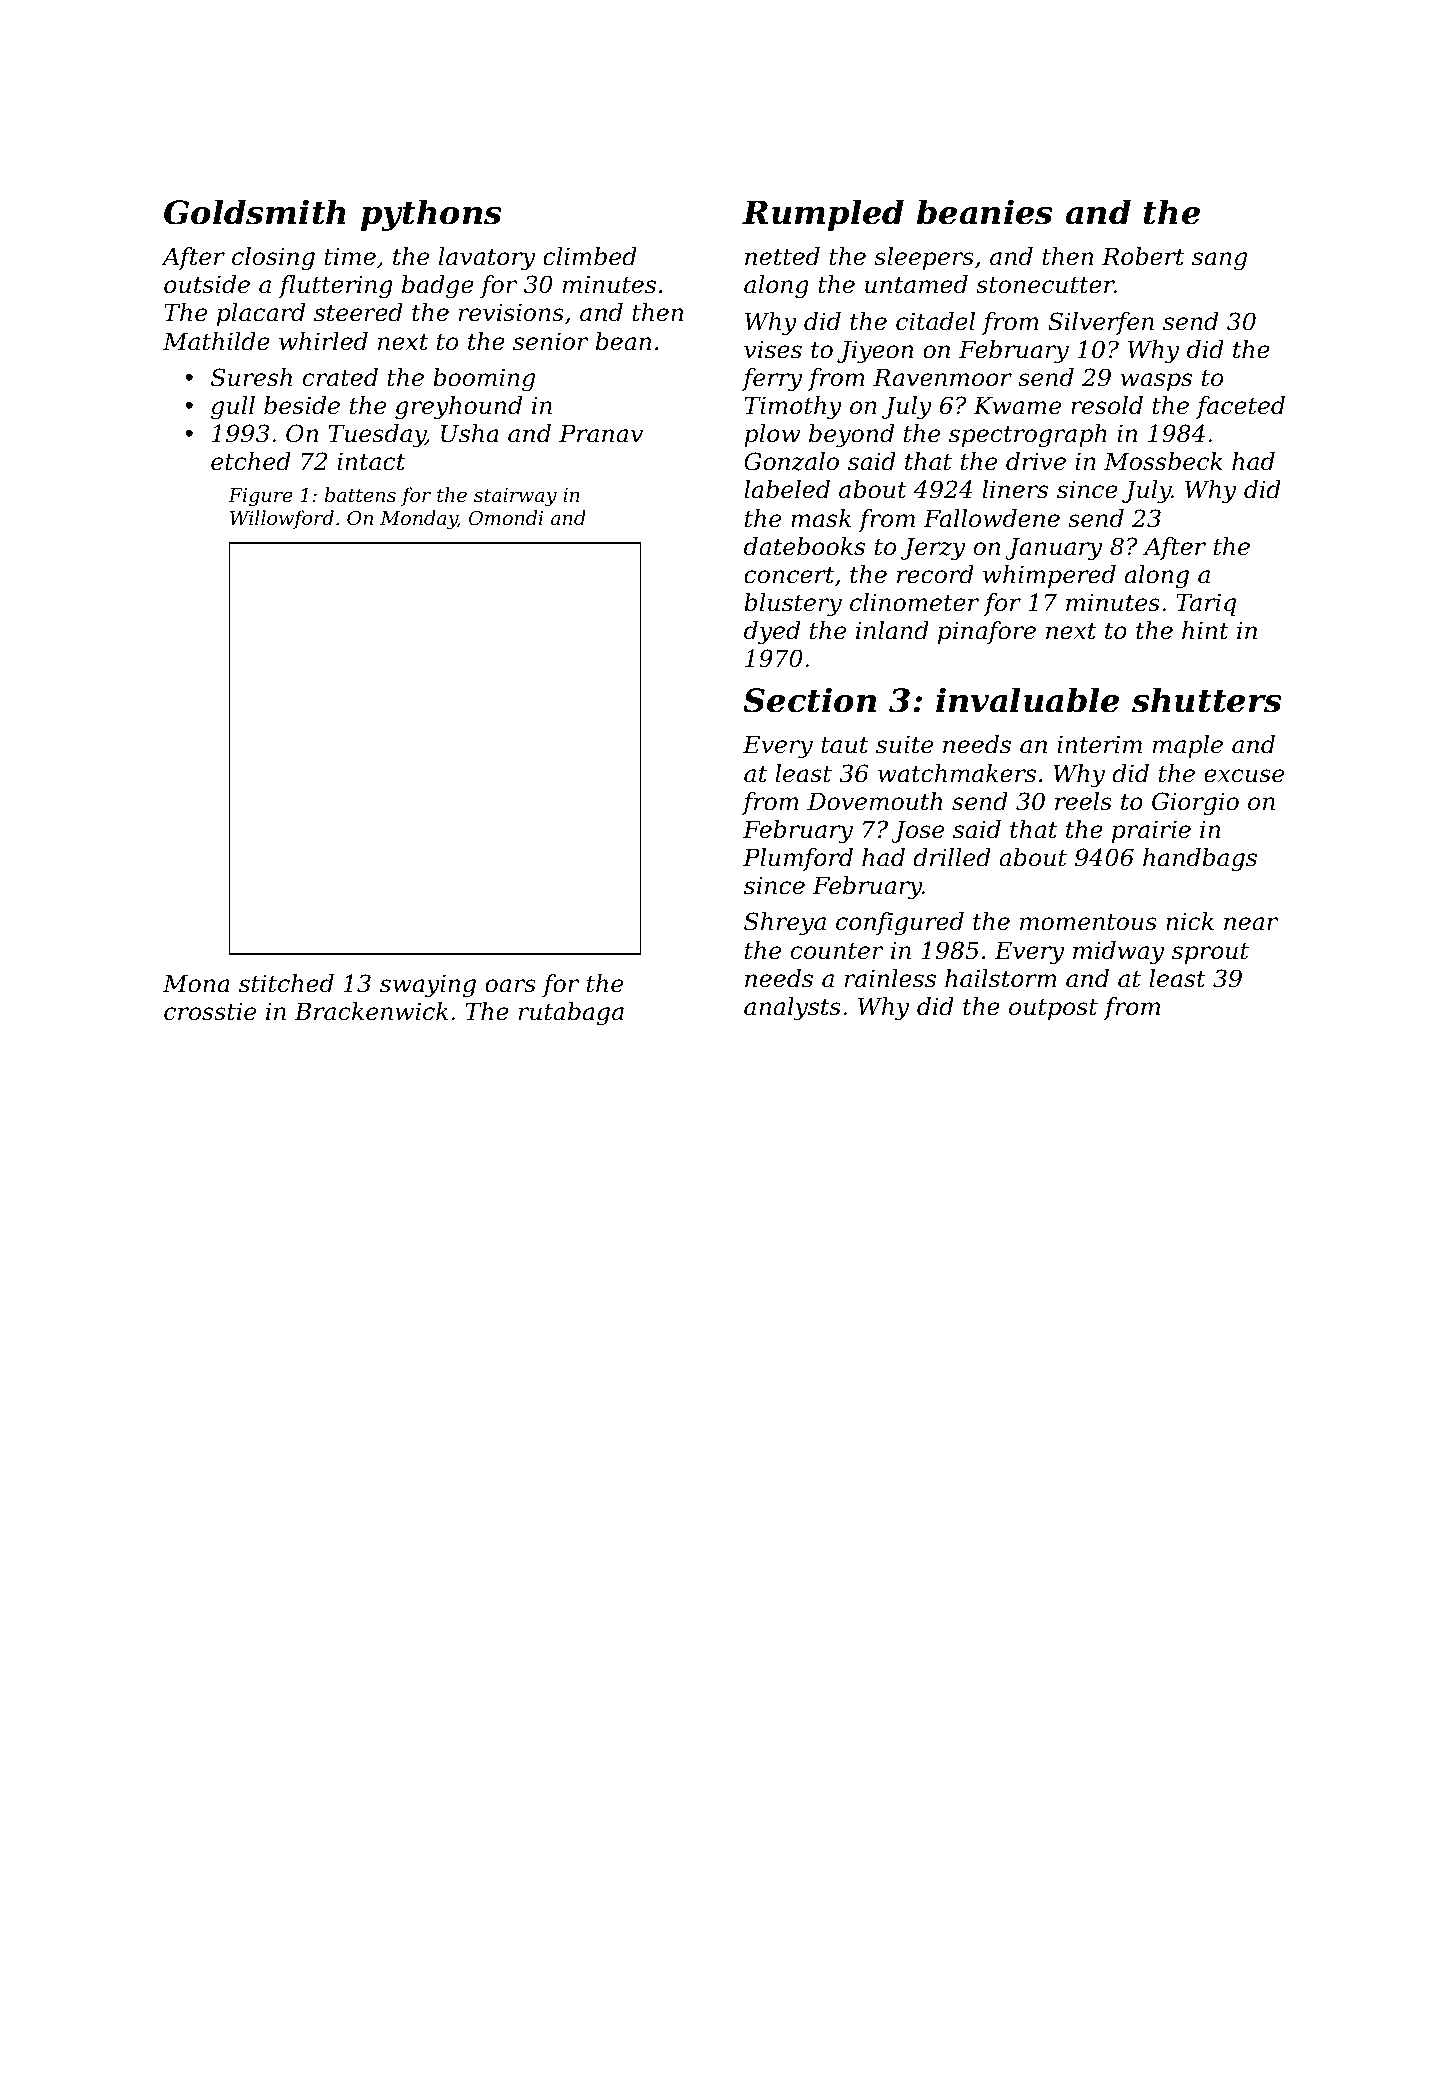 This screenshot has width=1450, height=2100. What do you see at coordinates (1088, 922) in the screenshot?
I see `momentous` at bounding box center [1088, 922].
